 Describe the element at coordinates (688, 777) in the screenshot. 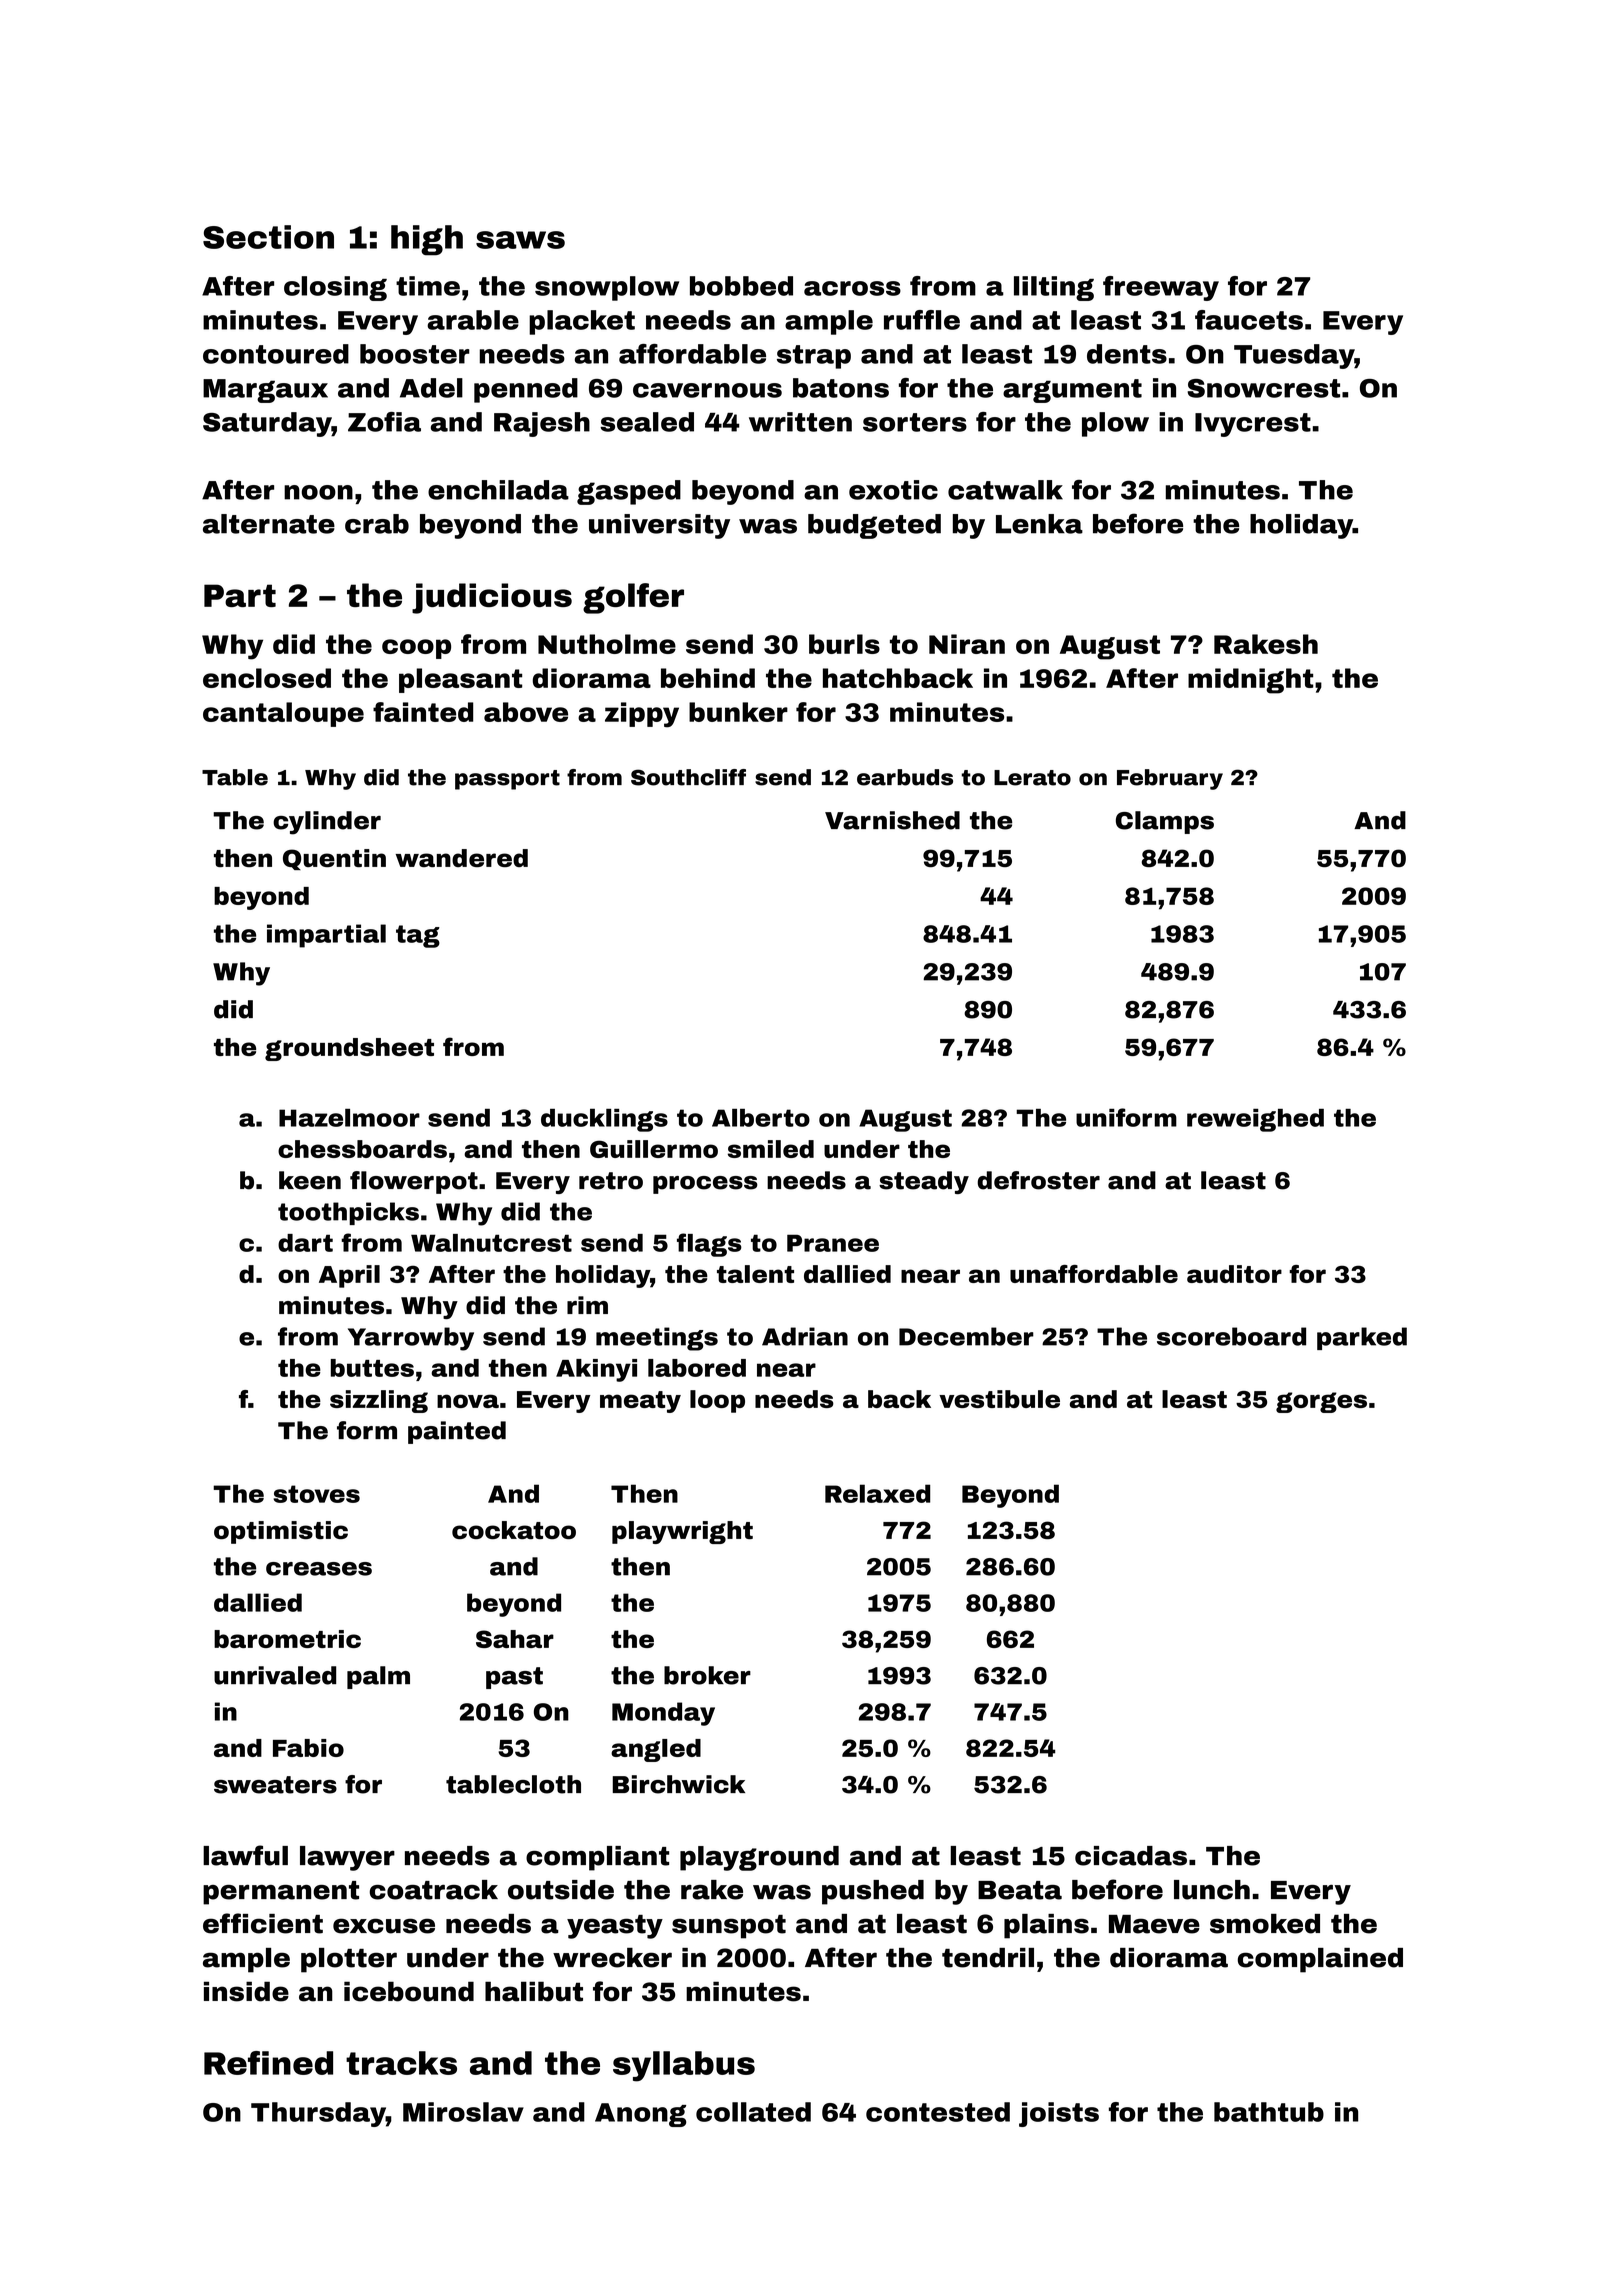

I see `Southcliff` at that location.
